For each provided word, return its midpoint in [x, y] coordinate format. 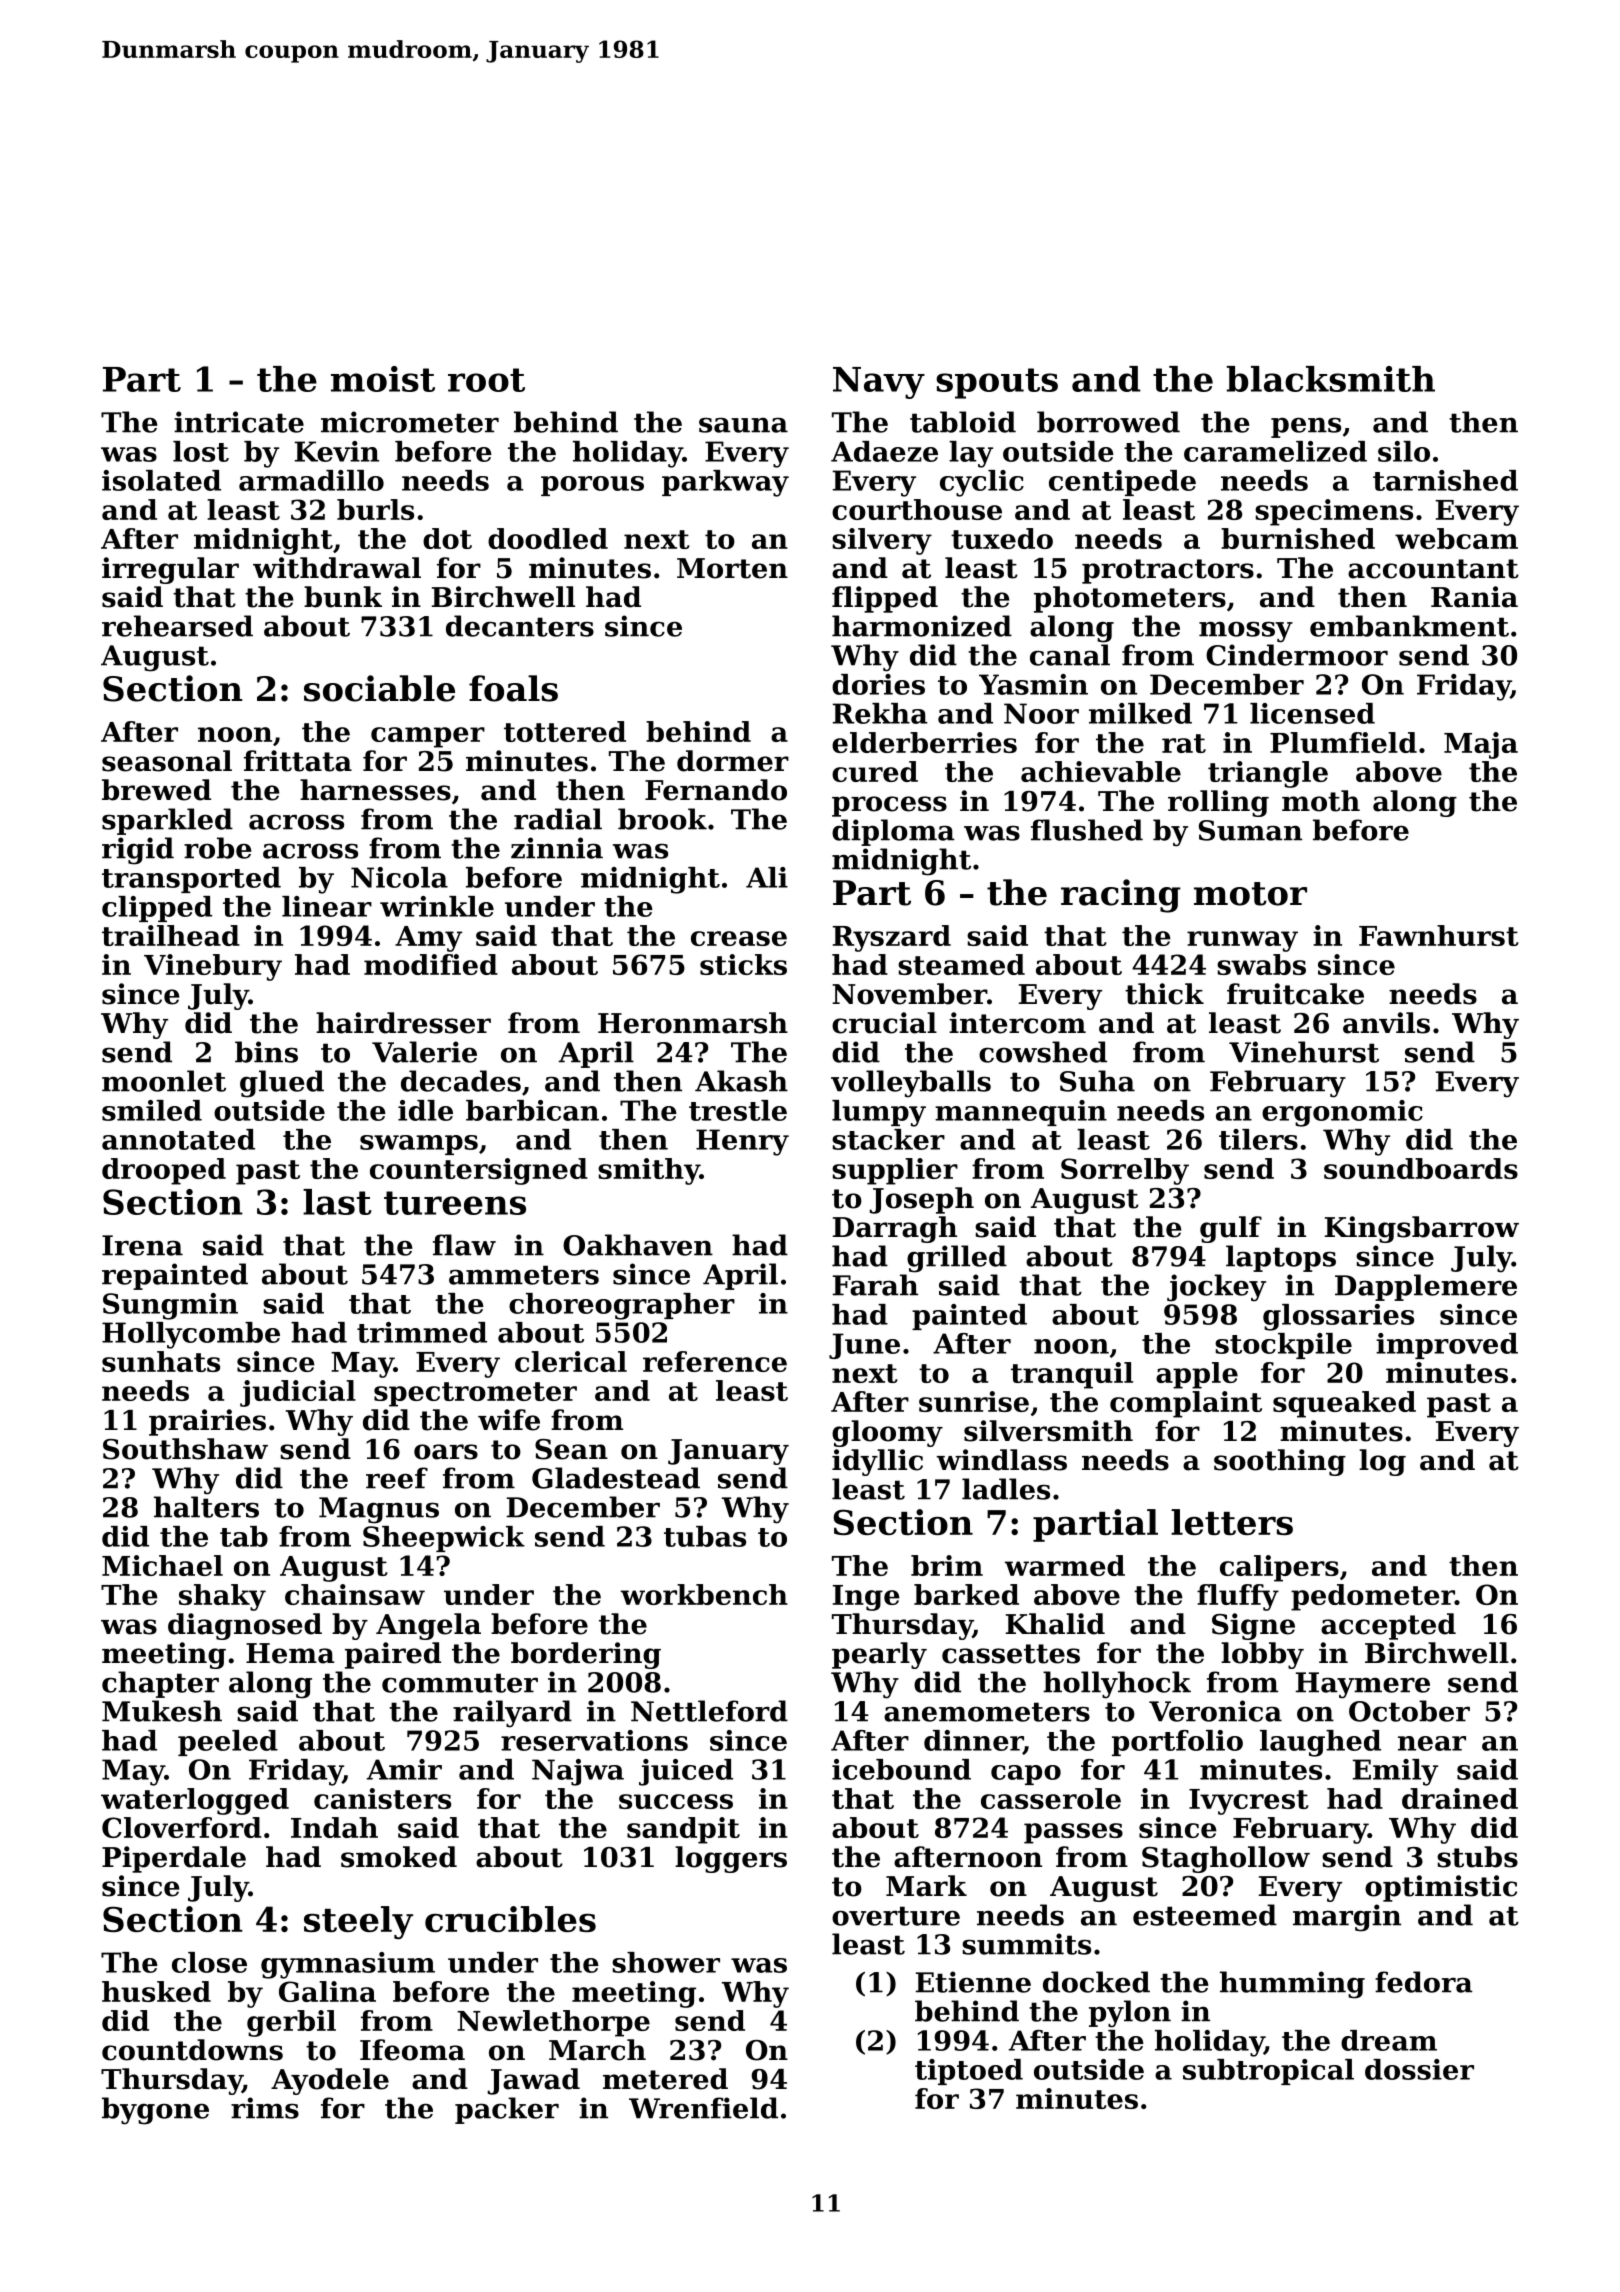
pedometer [1373, 1597]
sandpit [683, 1830]
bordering [586, 1655]
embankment [1409, 626]
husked [156, 1991]
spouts [997, 383]
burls [375, 509]
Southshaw [185, 1449]
